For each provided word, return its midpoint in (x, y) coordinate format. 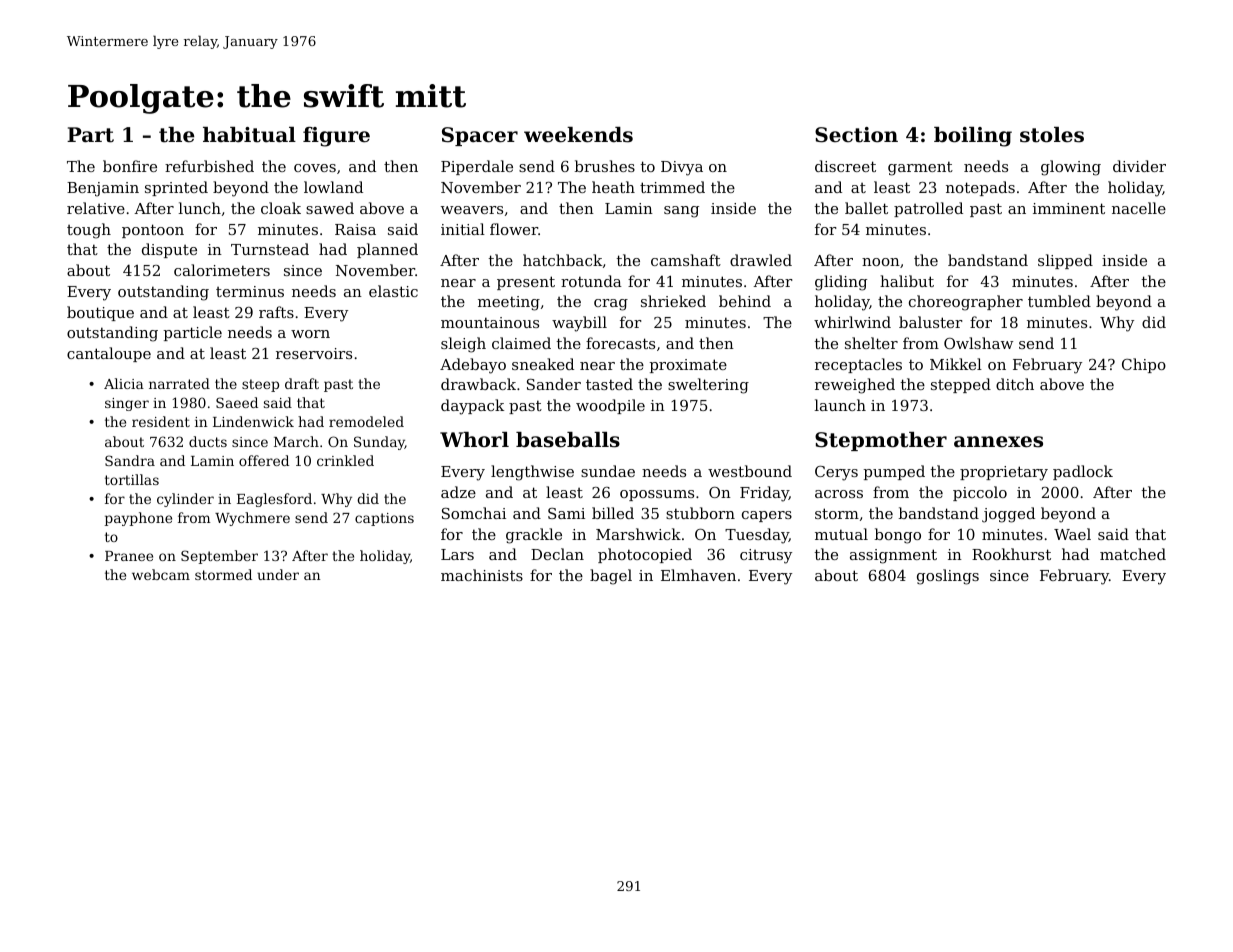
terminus (250, 291)
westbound (750, 471)
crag (611, 305)
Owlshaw (978, 343)
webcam (161, 574)
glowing (1071, 168)
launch (840, 405)
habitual (249, 135)
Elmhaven (698, 575)
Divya (682, 168)
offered (264, 460)
